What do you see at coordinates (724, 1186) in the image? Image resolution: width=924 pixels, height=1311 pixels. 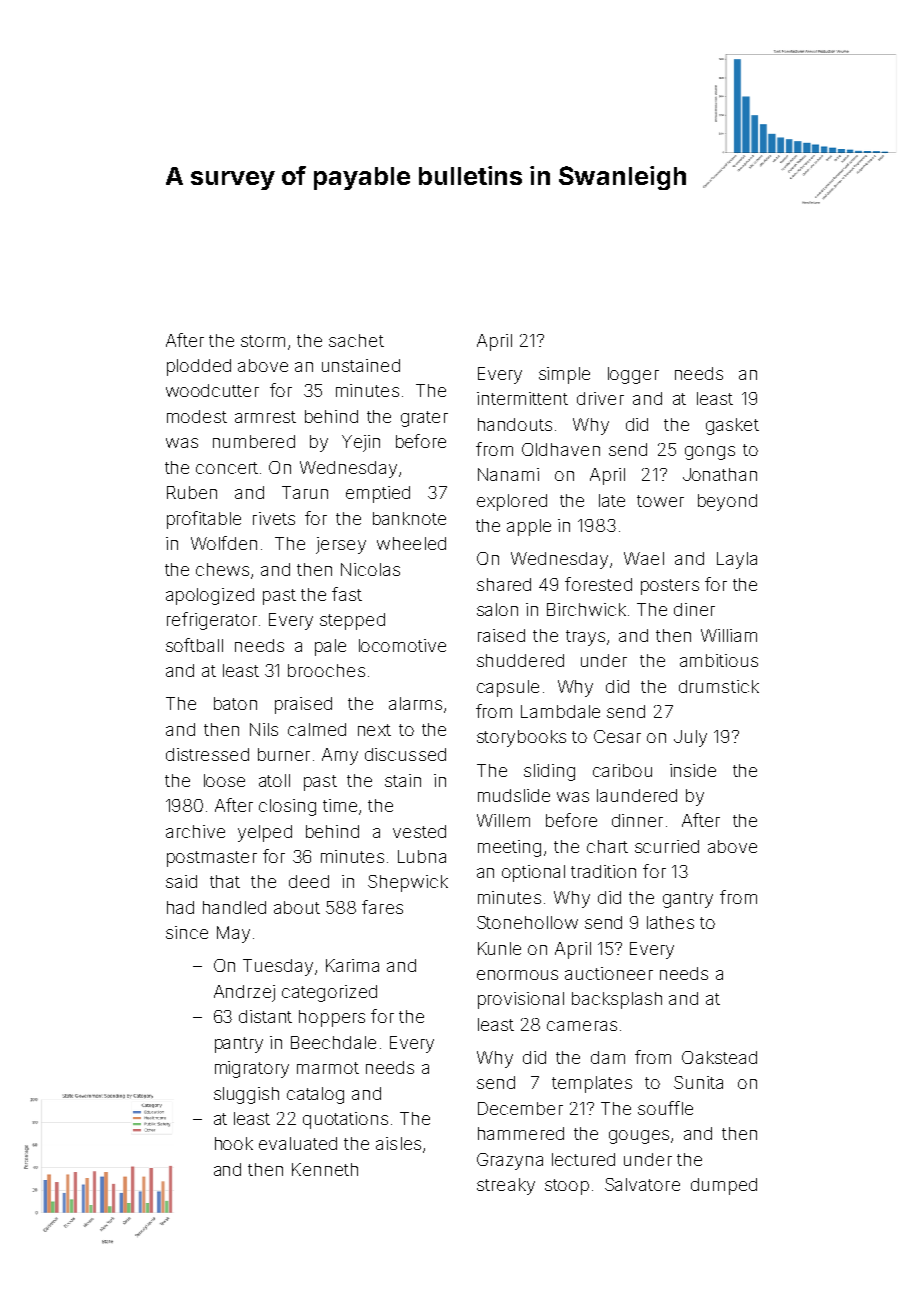 I see `dumped` at bounding box center [724, 1186].
